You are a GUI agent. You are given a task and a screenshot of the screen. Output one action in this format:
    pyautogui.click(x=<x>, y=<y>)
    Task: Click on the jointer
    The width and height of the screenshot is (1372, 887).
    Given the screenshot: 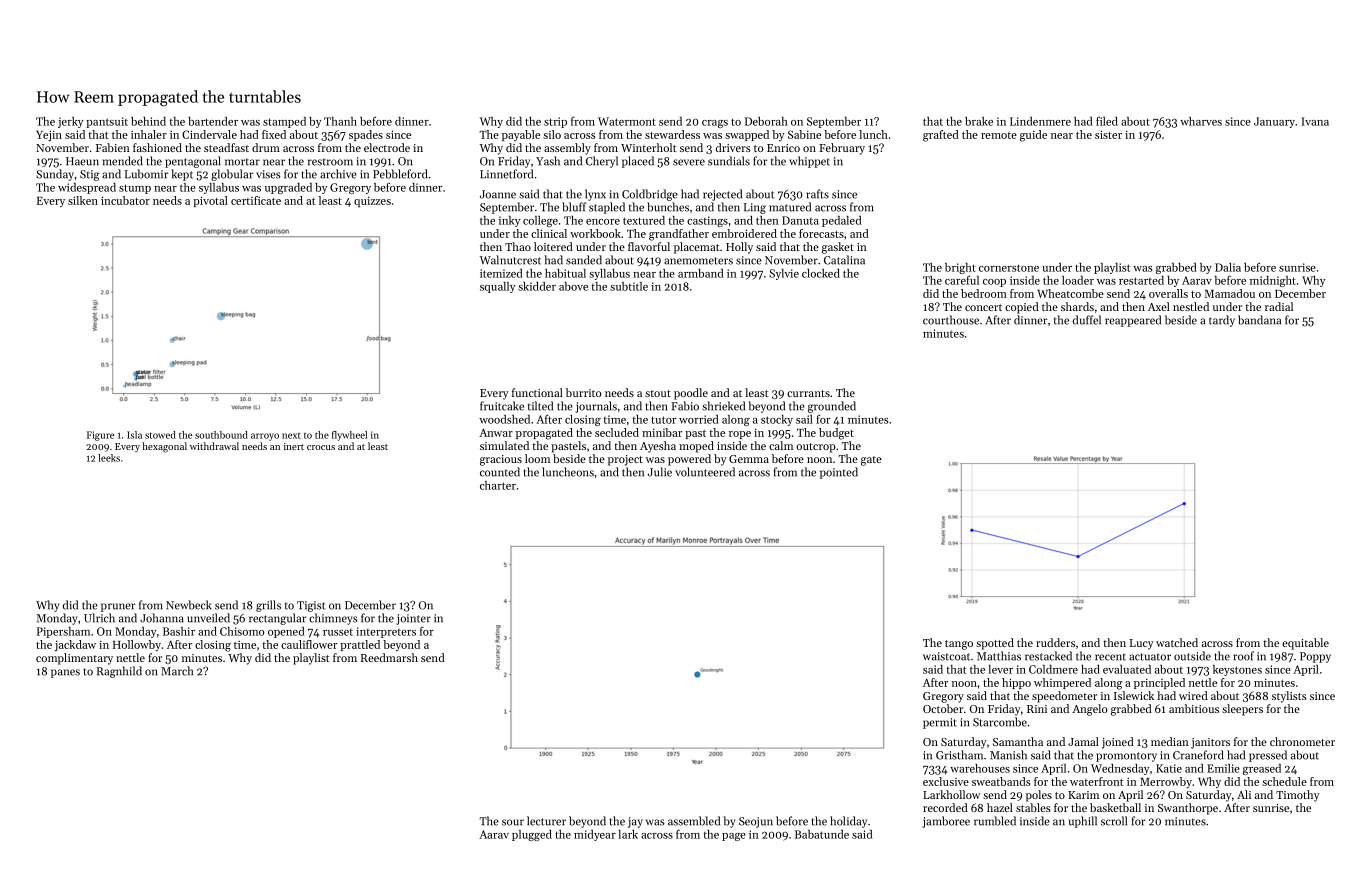 What is the action you would take?
    pyautogui.click(x=413, y=619)
